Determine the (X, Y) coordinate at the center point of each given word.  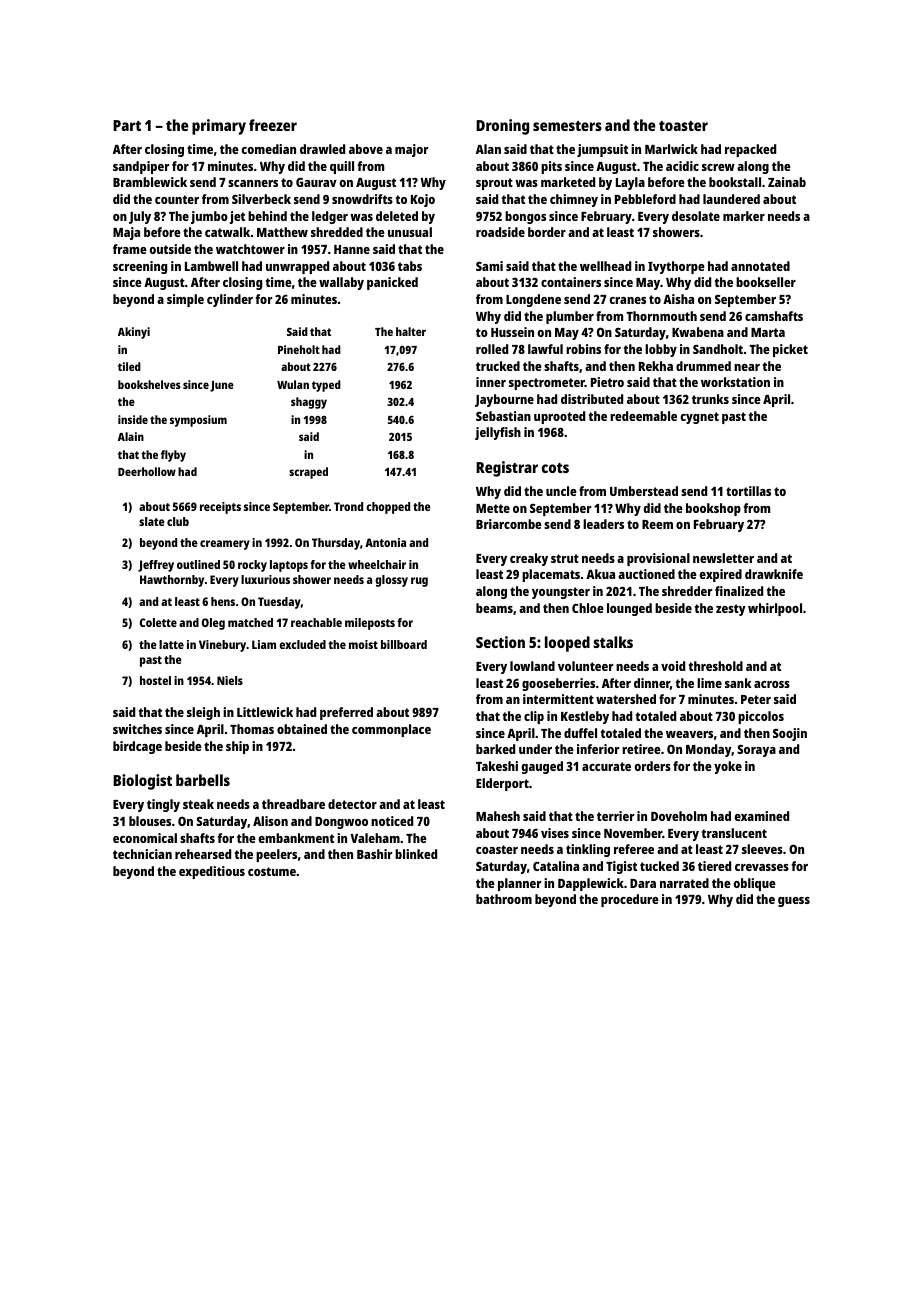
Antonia (385, 542)
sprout (494, 184)
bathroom (504, 899)
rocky (252, 566)
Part (127, 125)
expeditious (212, 872)
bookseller (766, 282)
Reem (657, 524)
